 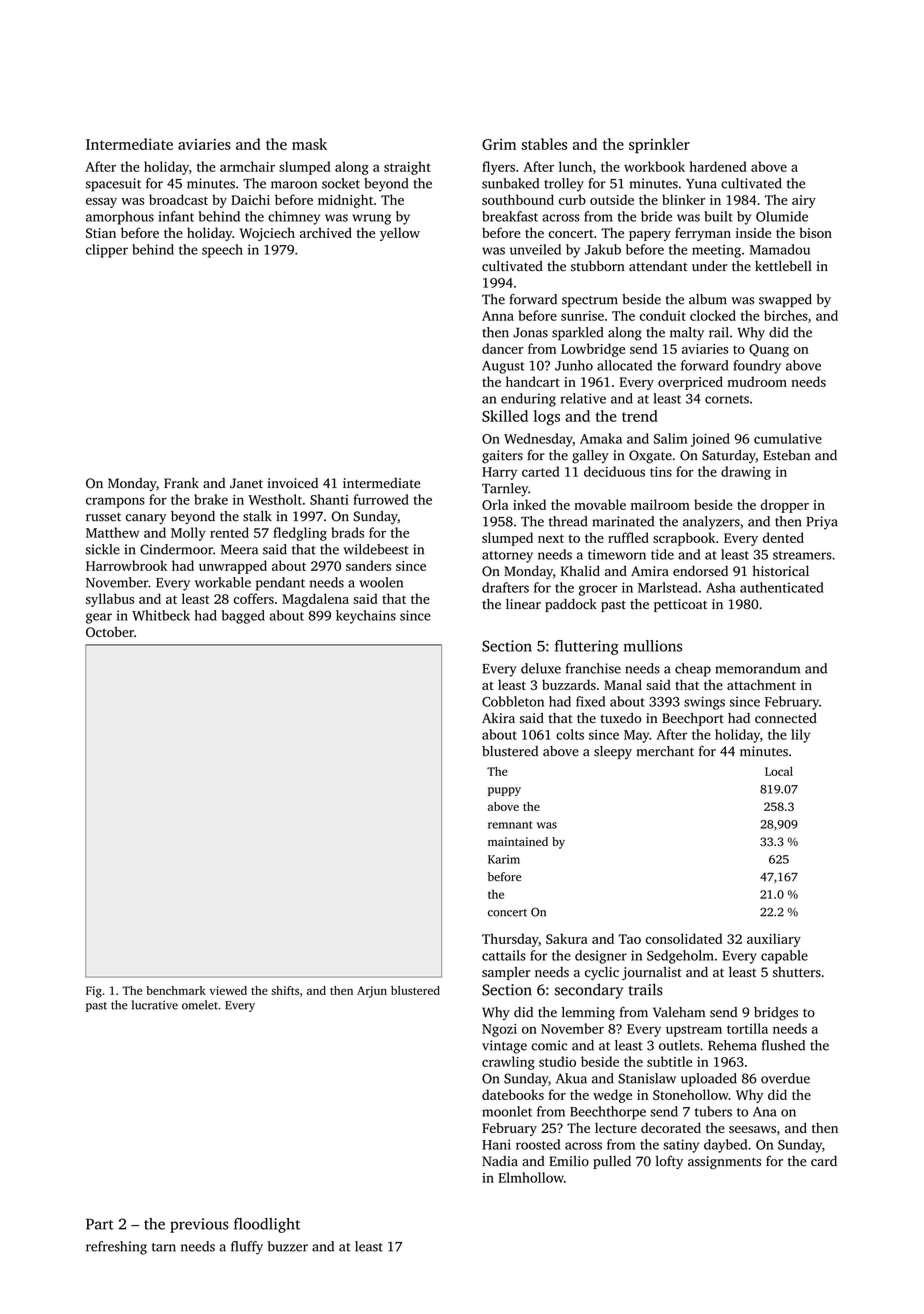 I want to click on Grim, so click(x=499, y=144).
